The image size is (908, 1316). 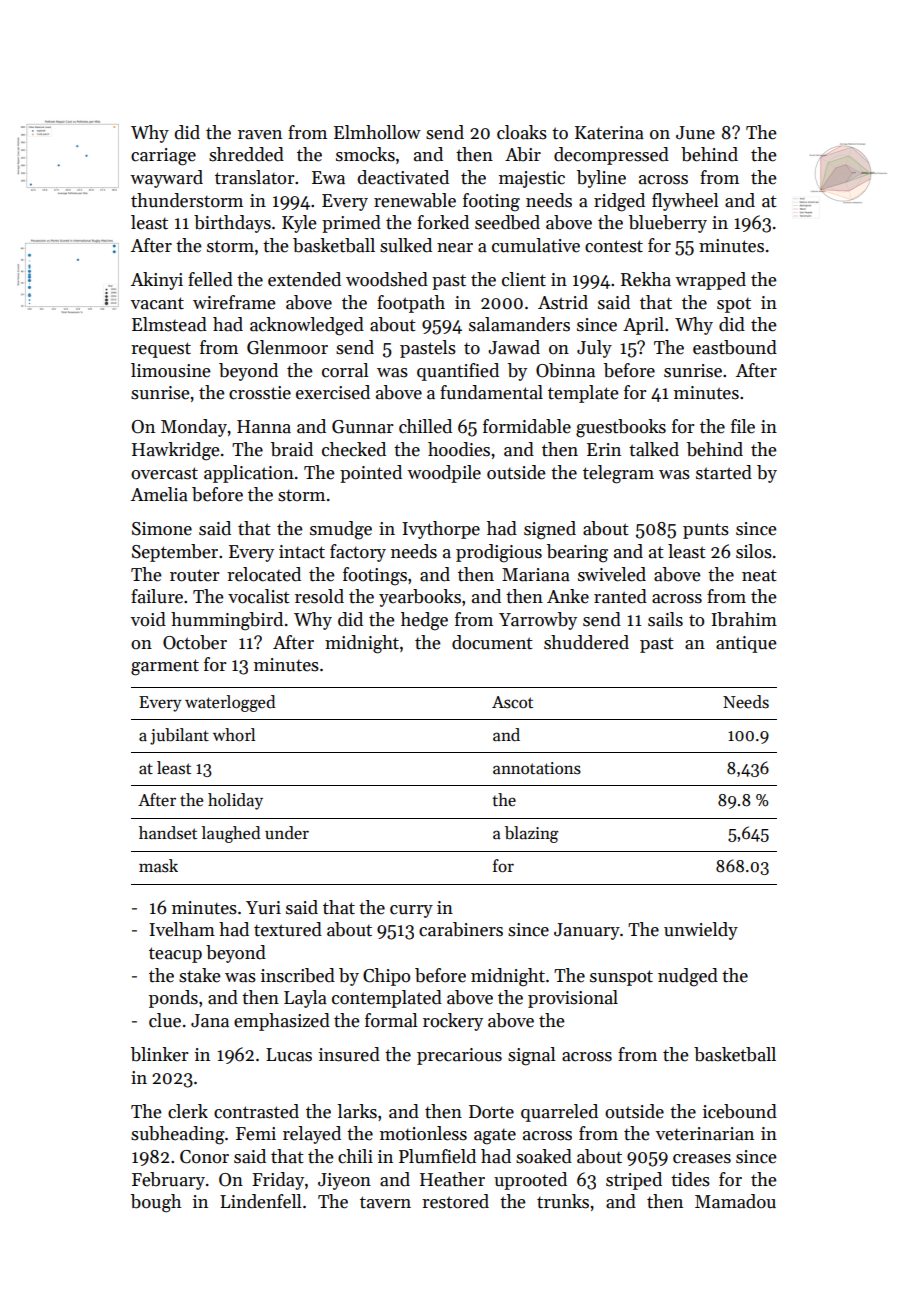 What do you see at coordinates (701, 931) in the screenshot?
I see `unwieldy` at bounding box center [701, 931].
